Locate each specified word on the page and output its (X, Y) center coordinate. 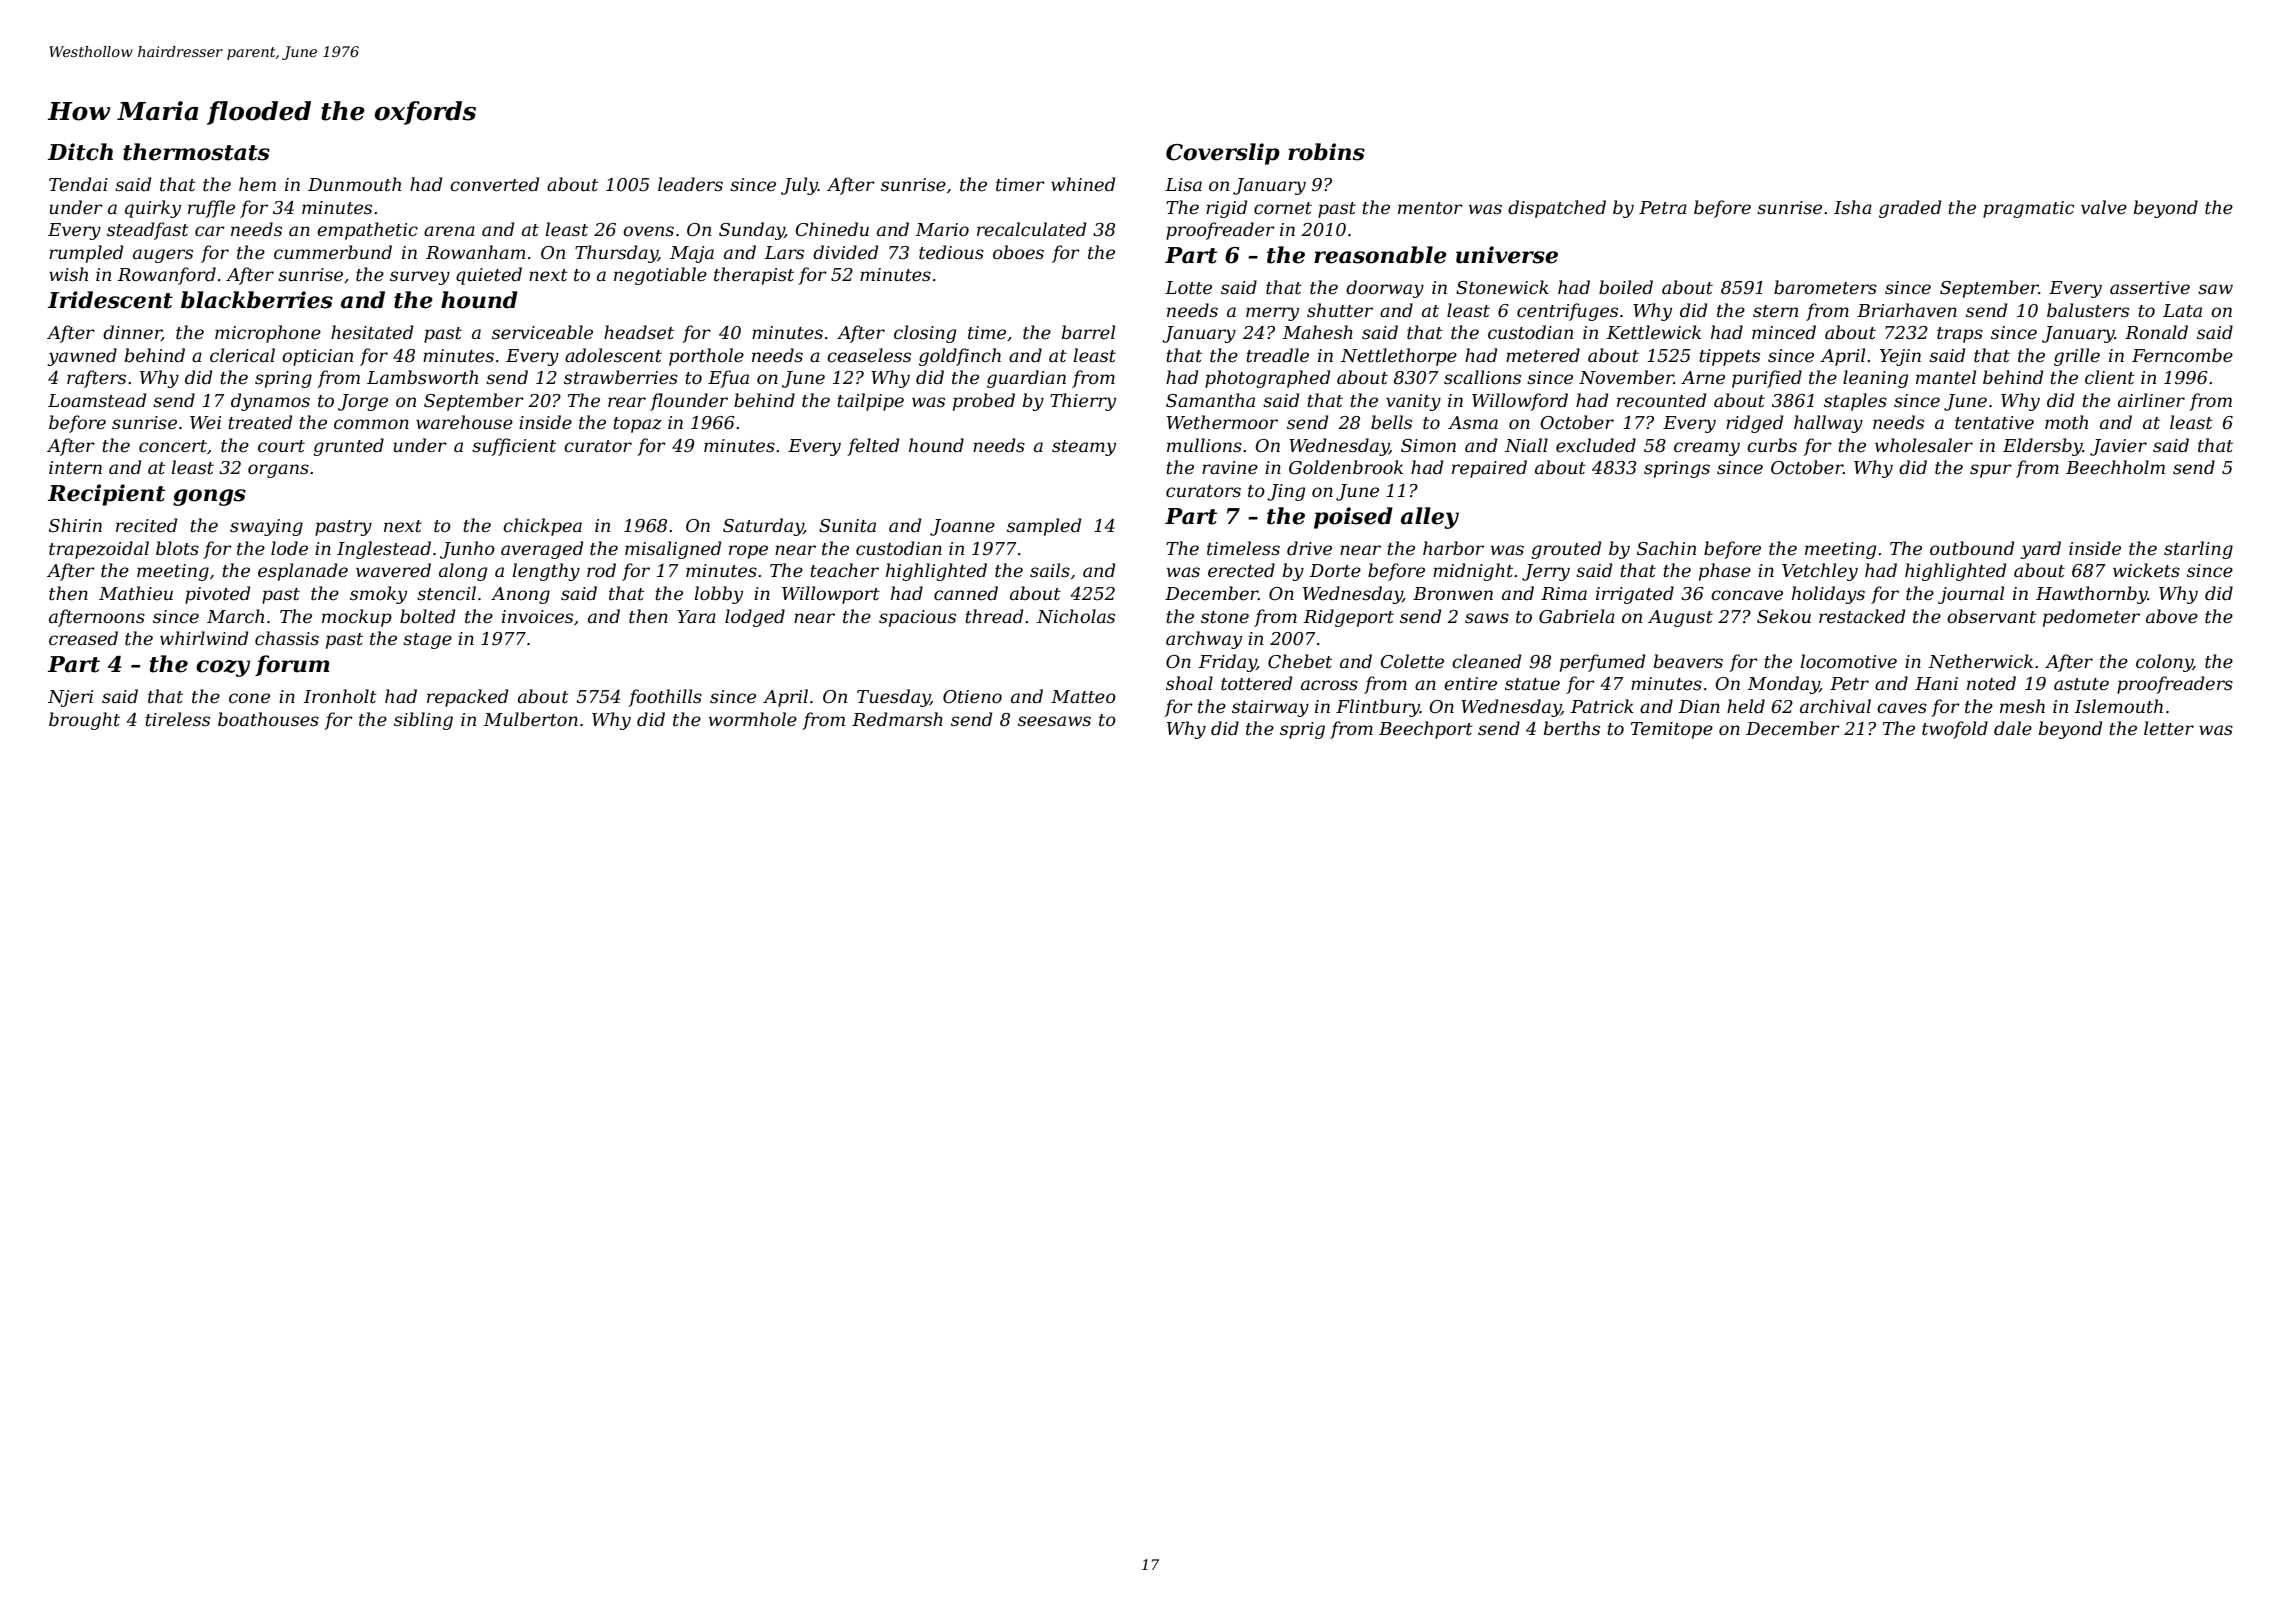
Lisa (1183, 184)
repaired (1489, 469)
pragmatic (2028, 209)
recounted (1661, 400)
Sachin (1666, 548)
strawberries (621, 377)
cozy (223, 668)
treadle (1277, 355)
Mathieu (136, 593)
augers (163, 256)
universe (1507, 255)
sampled (1044, 527)
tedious (951, 252)
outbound (1972, 548)
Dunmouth (354, 184)
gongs (209, 497)
